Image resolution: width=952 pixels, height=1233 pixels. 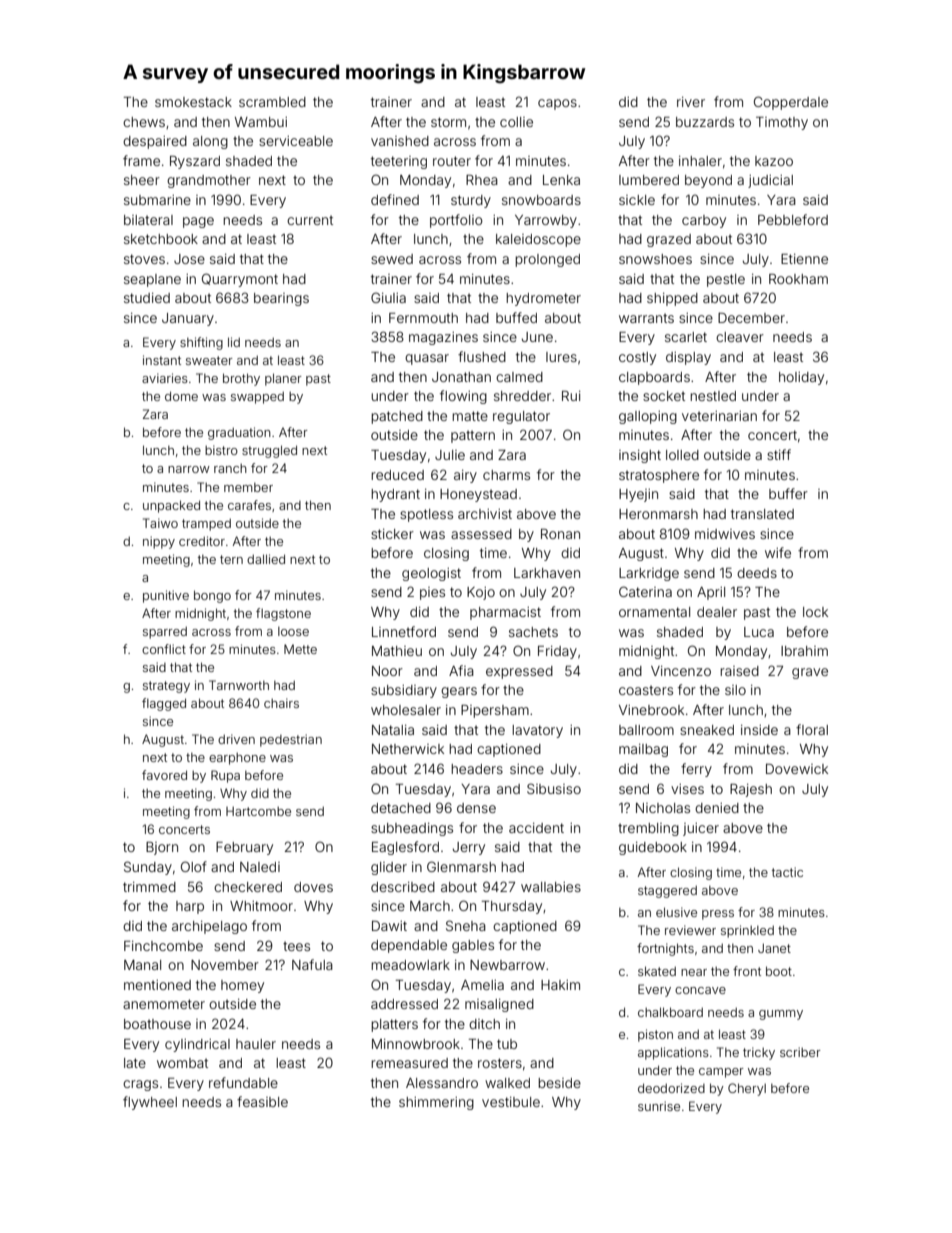 I want to click on planer, so click(x=283, y=379).
